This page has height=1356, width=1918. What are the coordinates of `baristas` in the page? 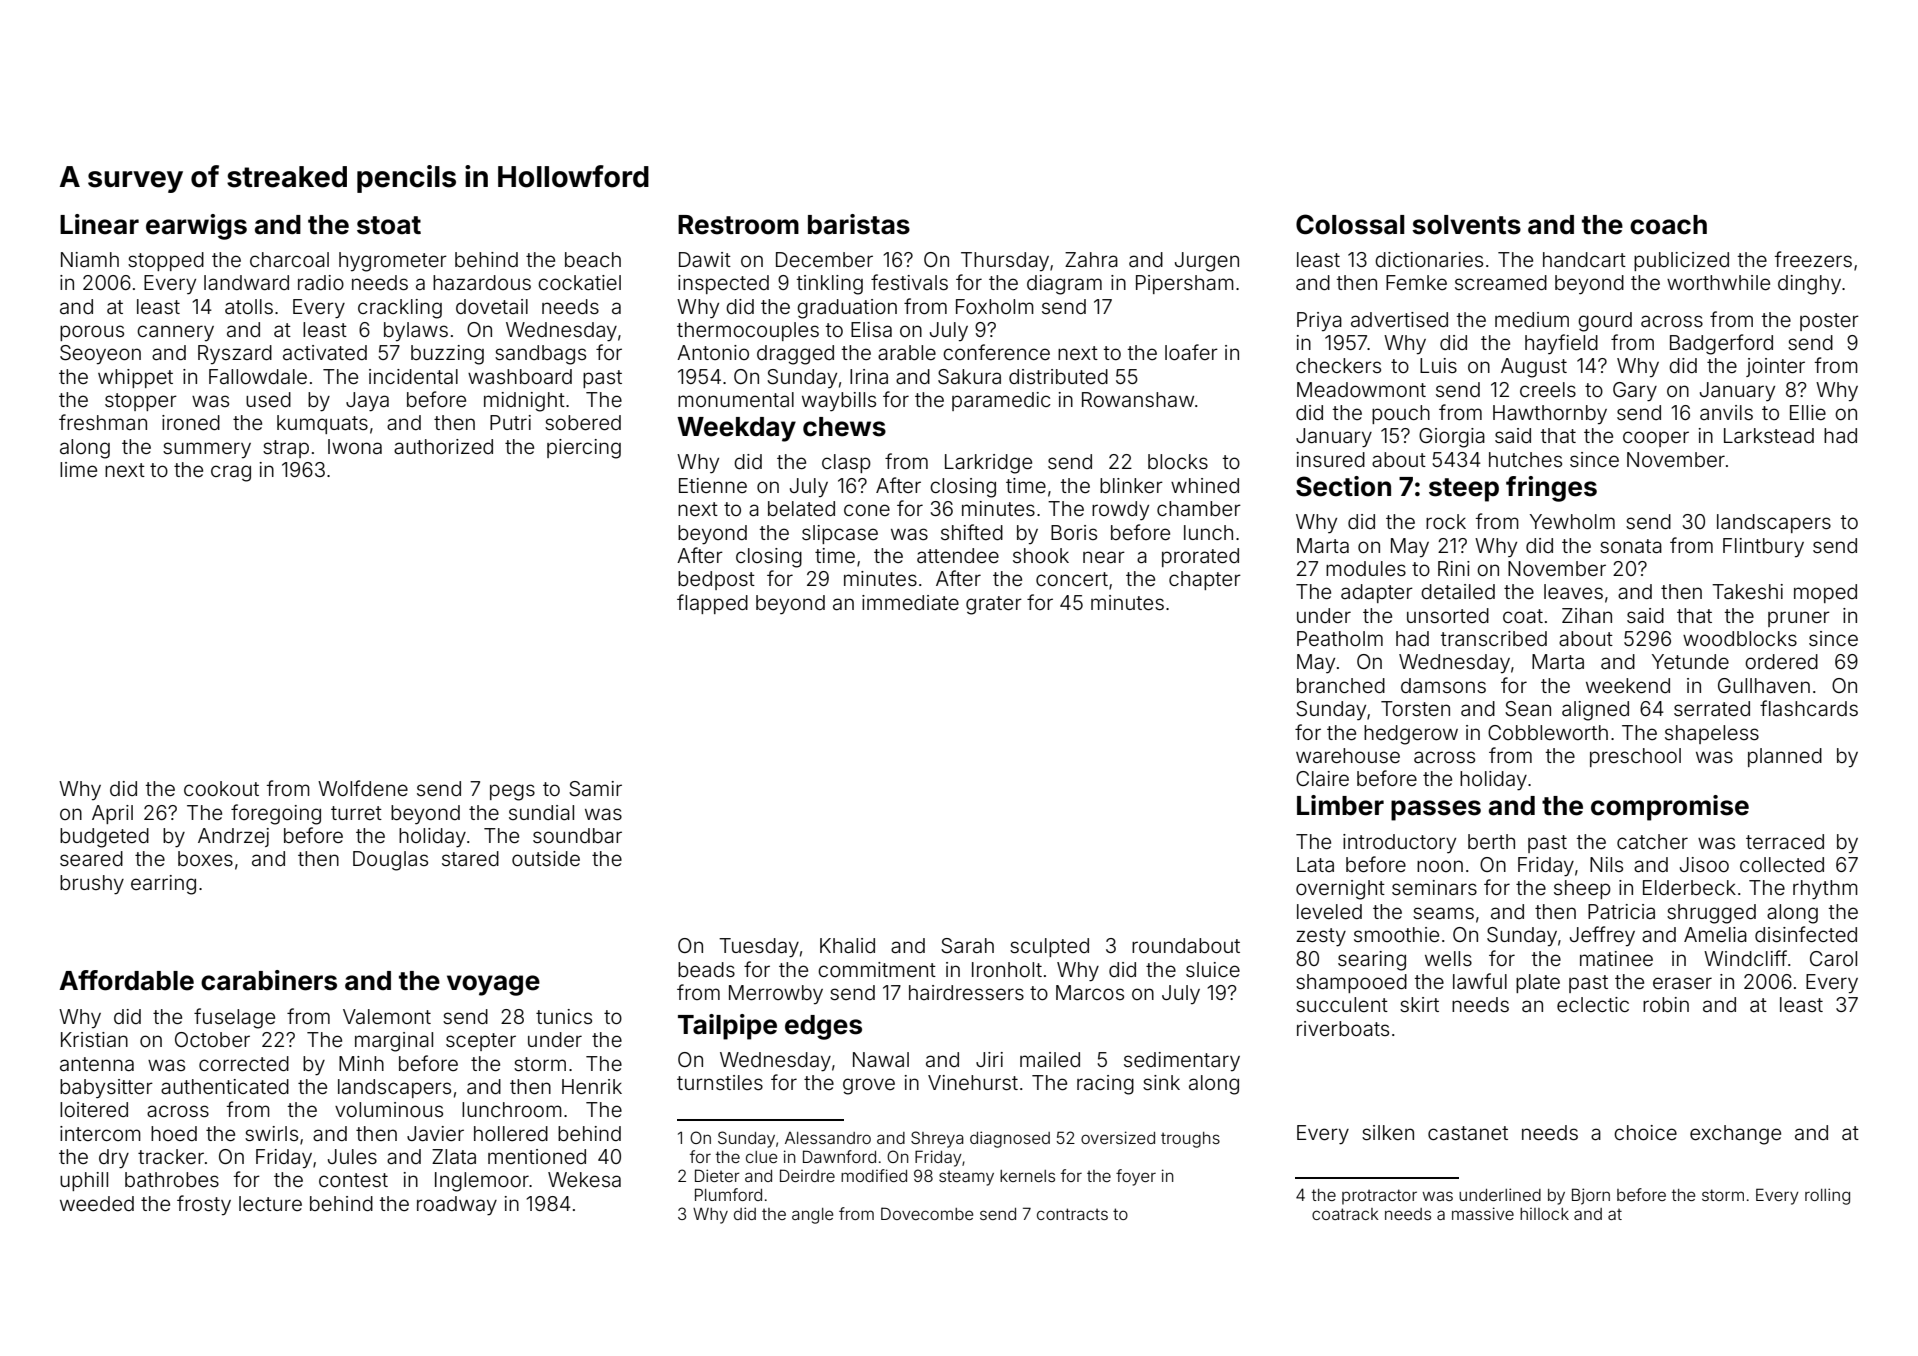 It's located at (859, 224).
